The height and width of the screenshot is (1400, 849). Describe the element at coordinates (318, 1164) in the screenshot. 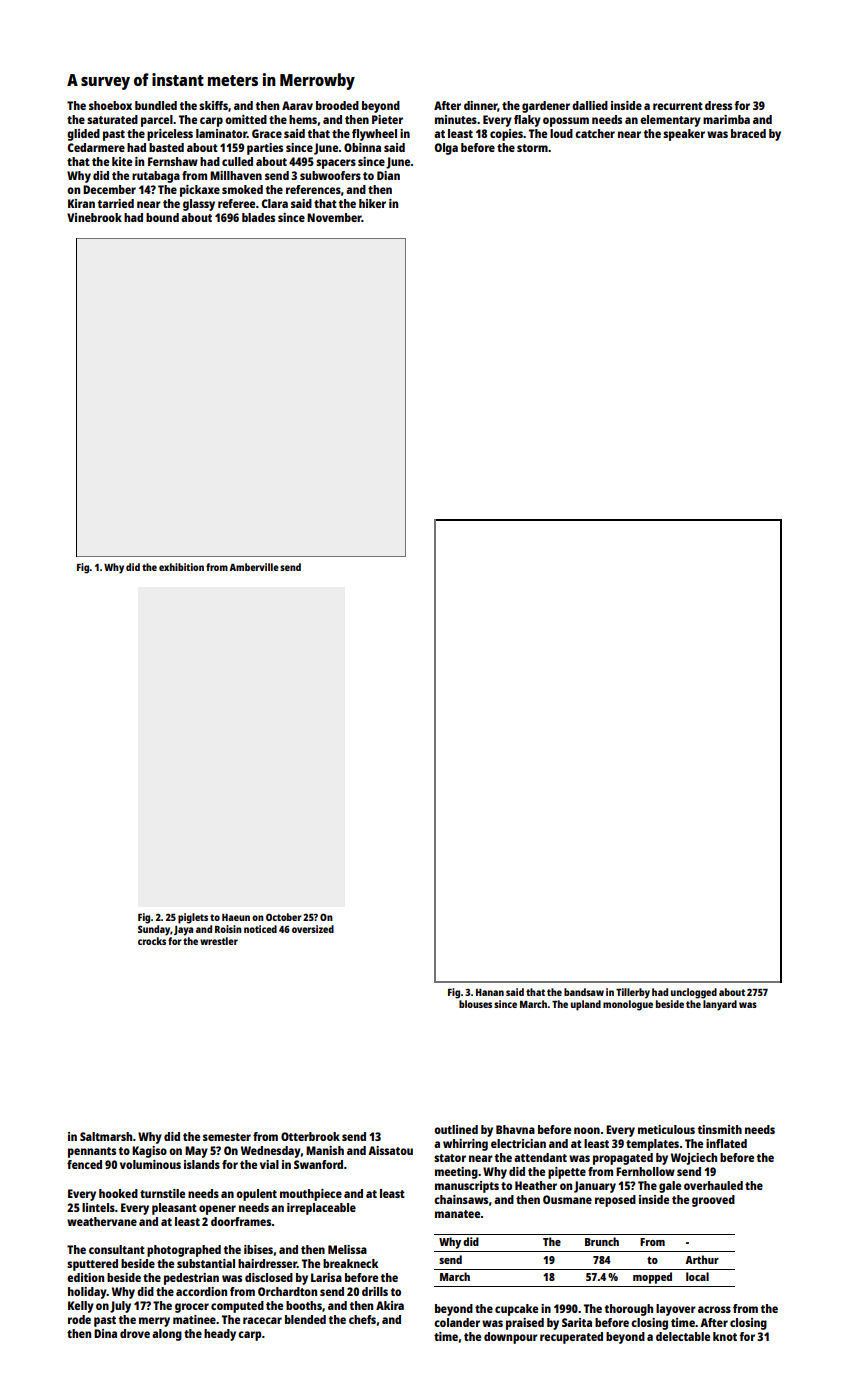

I see `Swanford` at that location.
